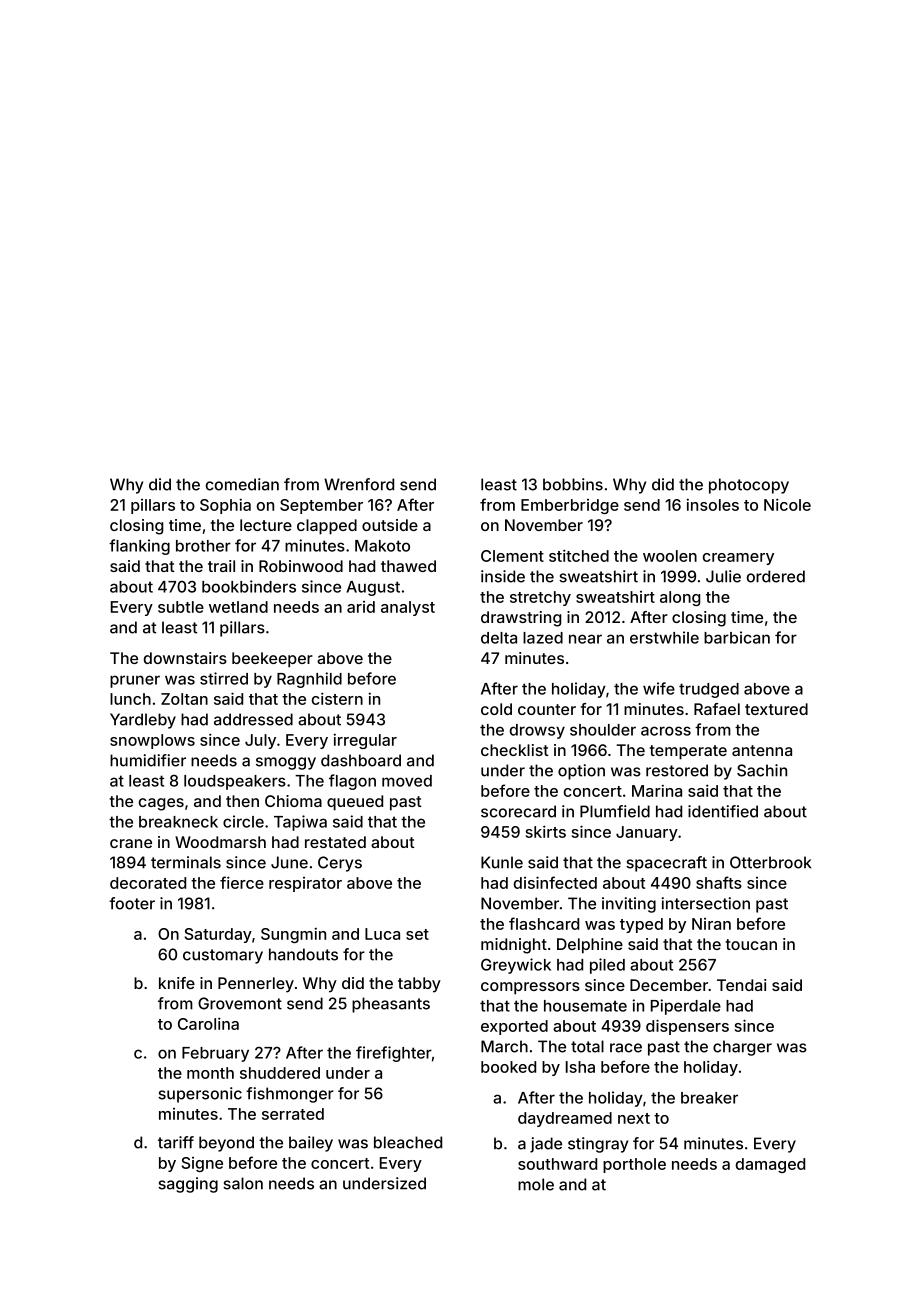  What do you see at coordinates (407, 781) in the image?
I see `moved` at bounding box center [407, 781].
